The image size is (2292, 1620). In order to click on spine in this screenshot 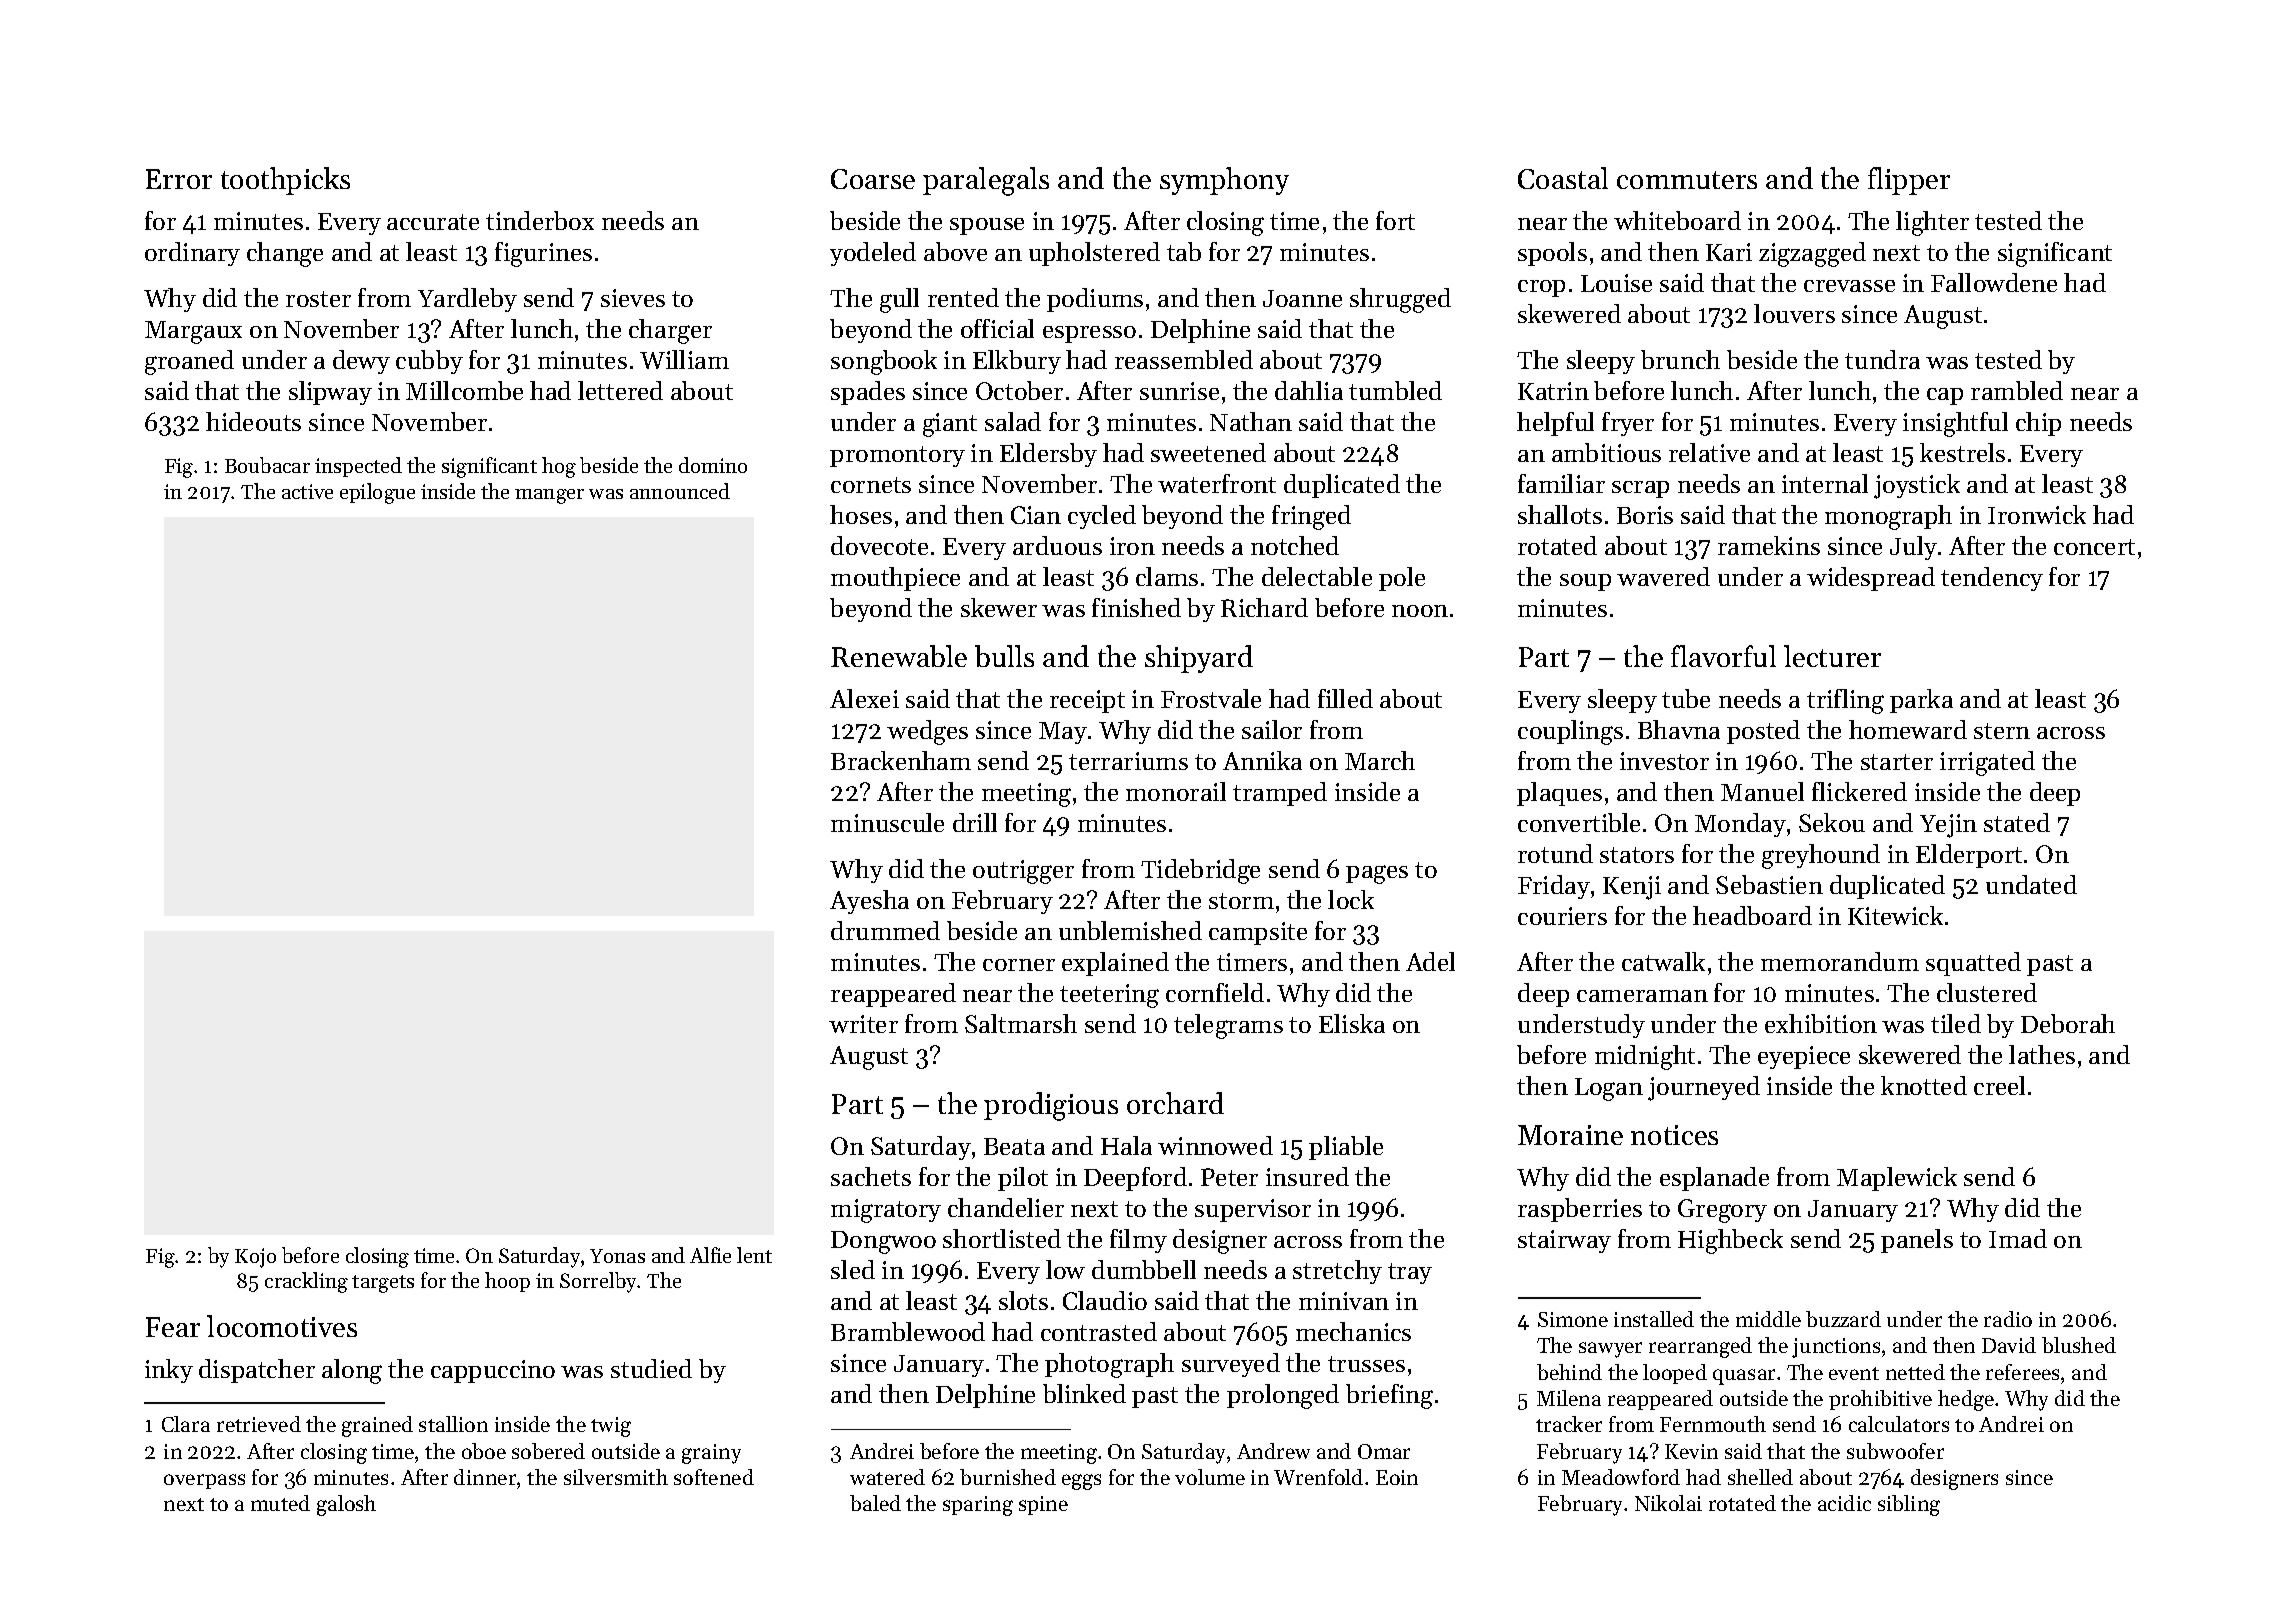, I will do `click(1043, 1505)`.
